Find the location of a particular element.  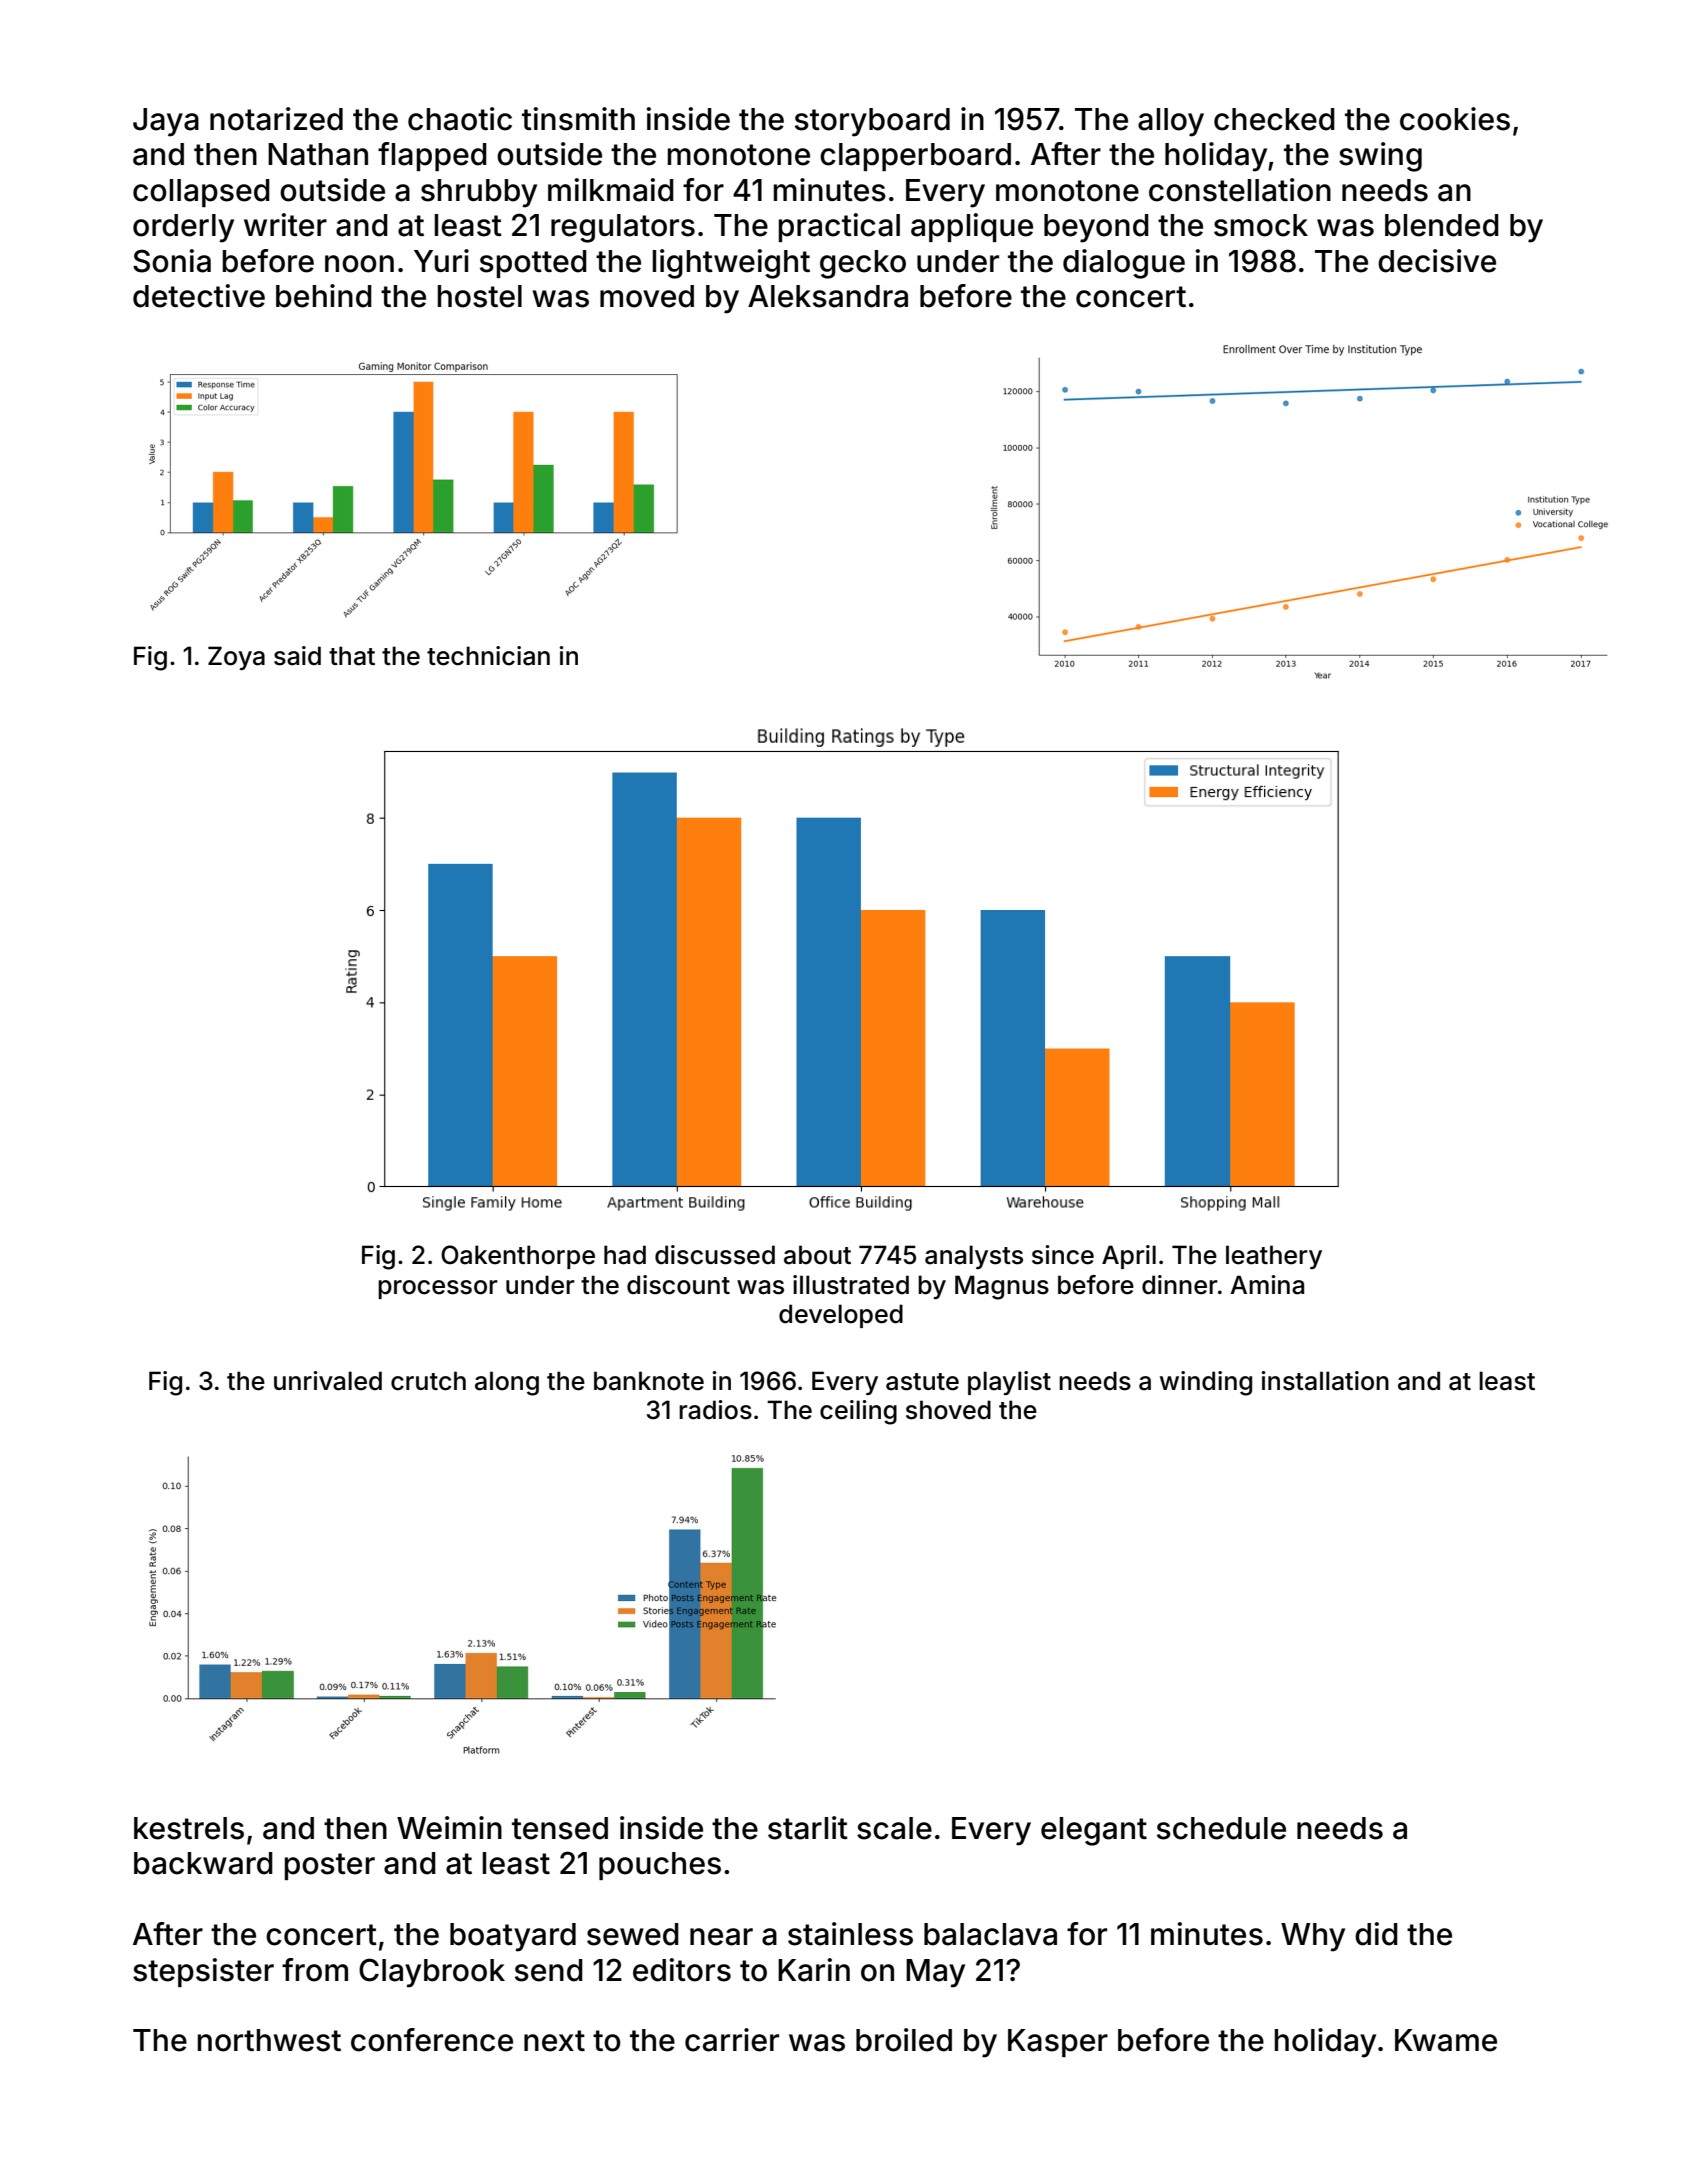

about is located at coordinates (817, 1255).
